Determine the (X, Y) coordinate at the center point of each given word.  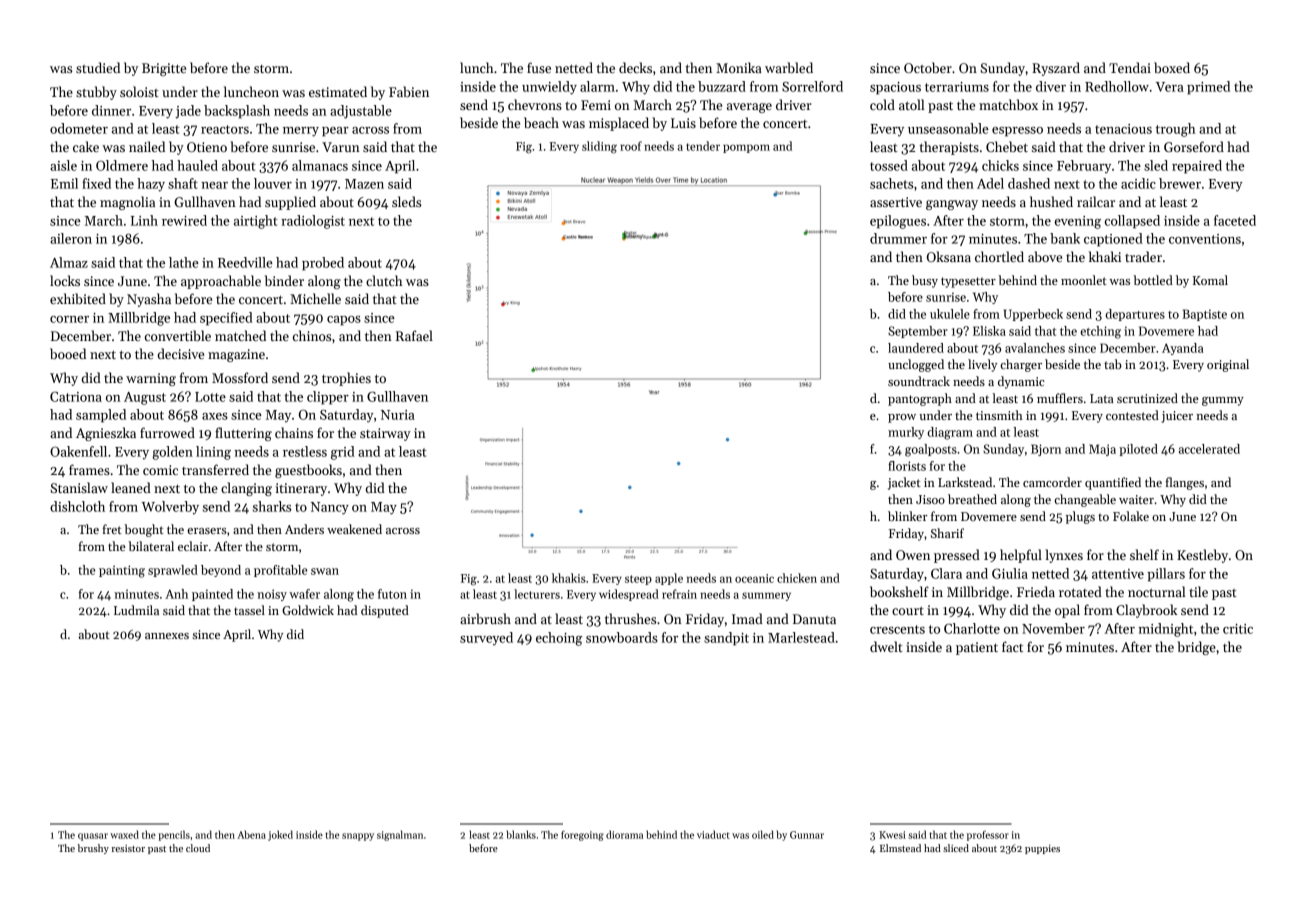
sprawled (173, 571)
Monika (739, 67)
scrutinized (1147, 398)
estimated (338, 91)
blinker (908, 516)
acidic (1138, 183)
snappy (358, 837)
